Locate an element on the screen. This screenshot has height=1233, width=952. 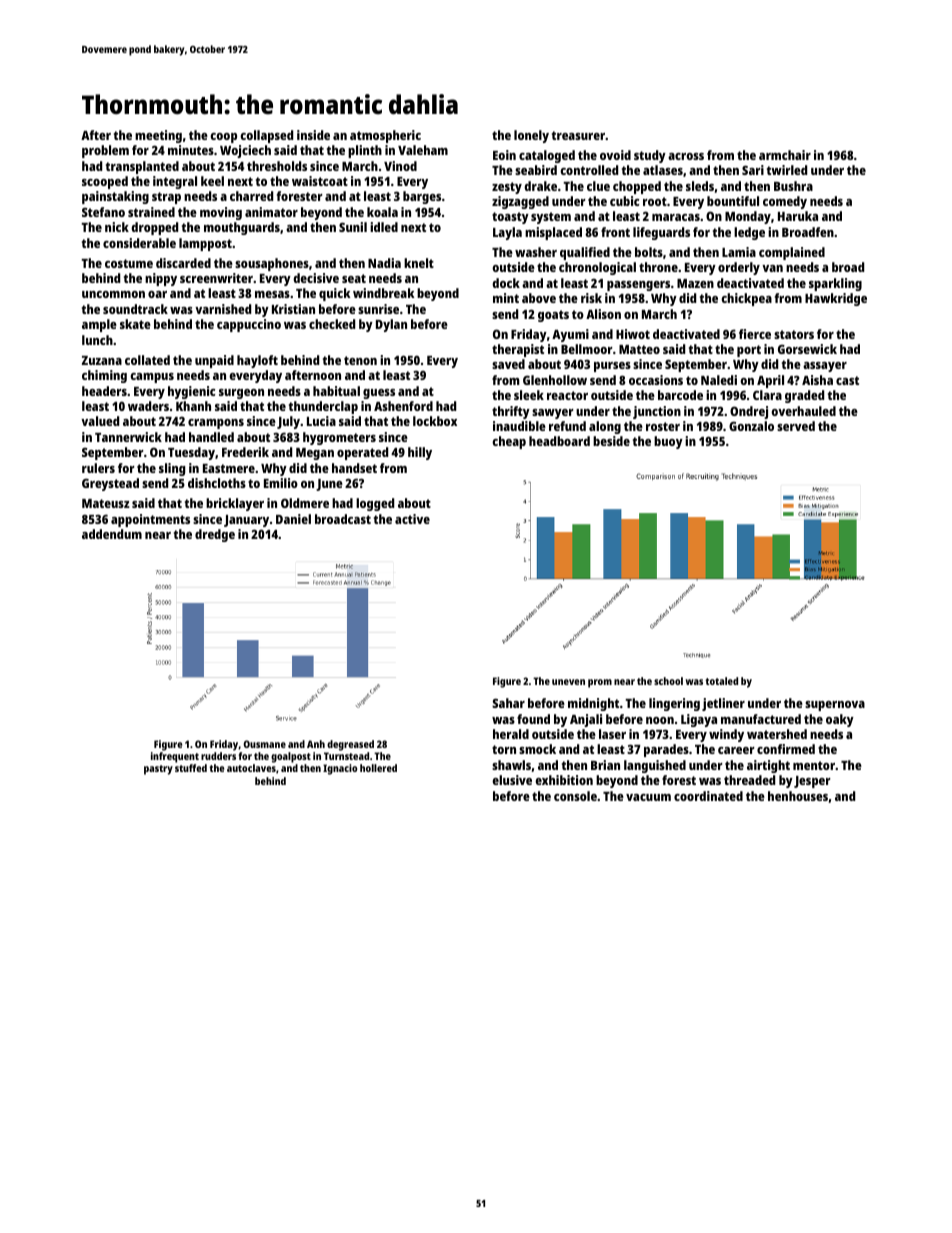
Ousmane is located at coordinates (264, 744).
